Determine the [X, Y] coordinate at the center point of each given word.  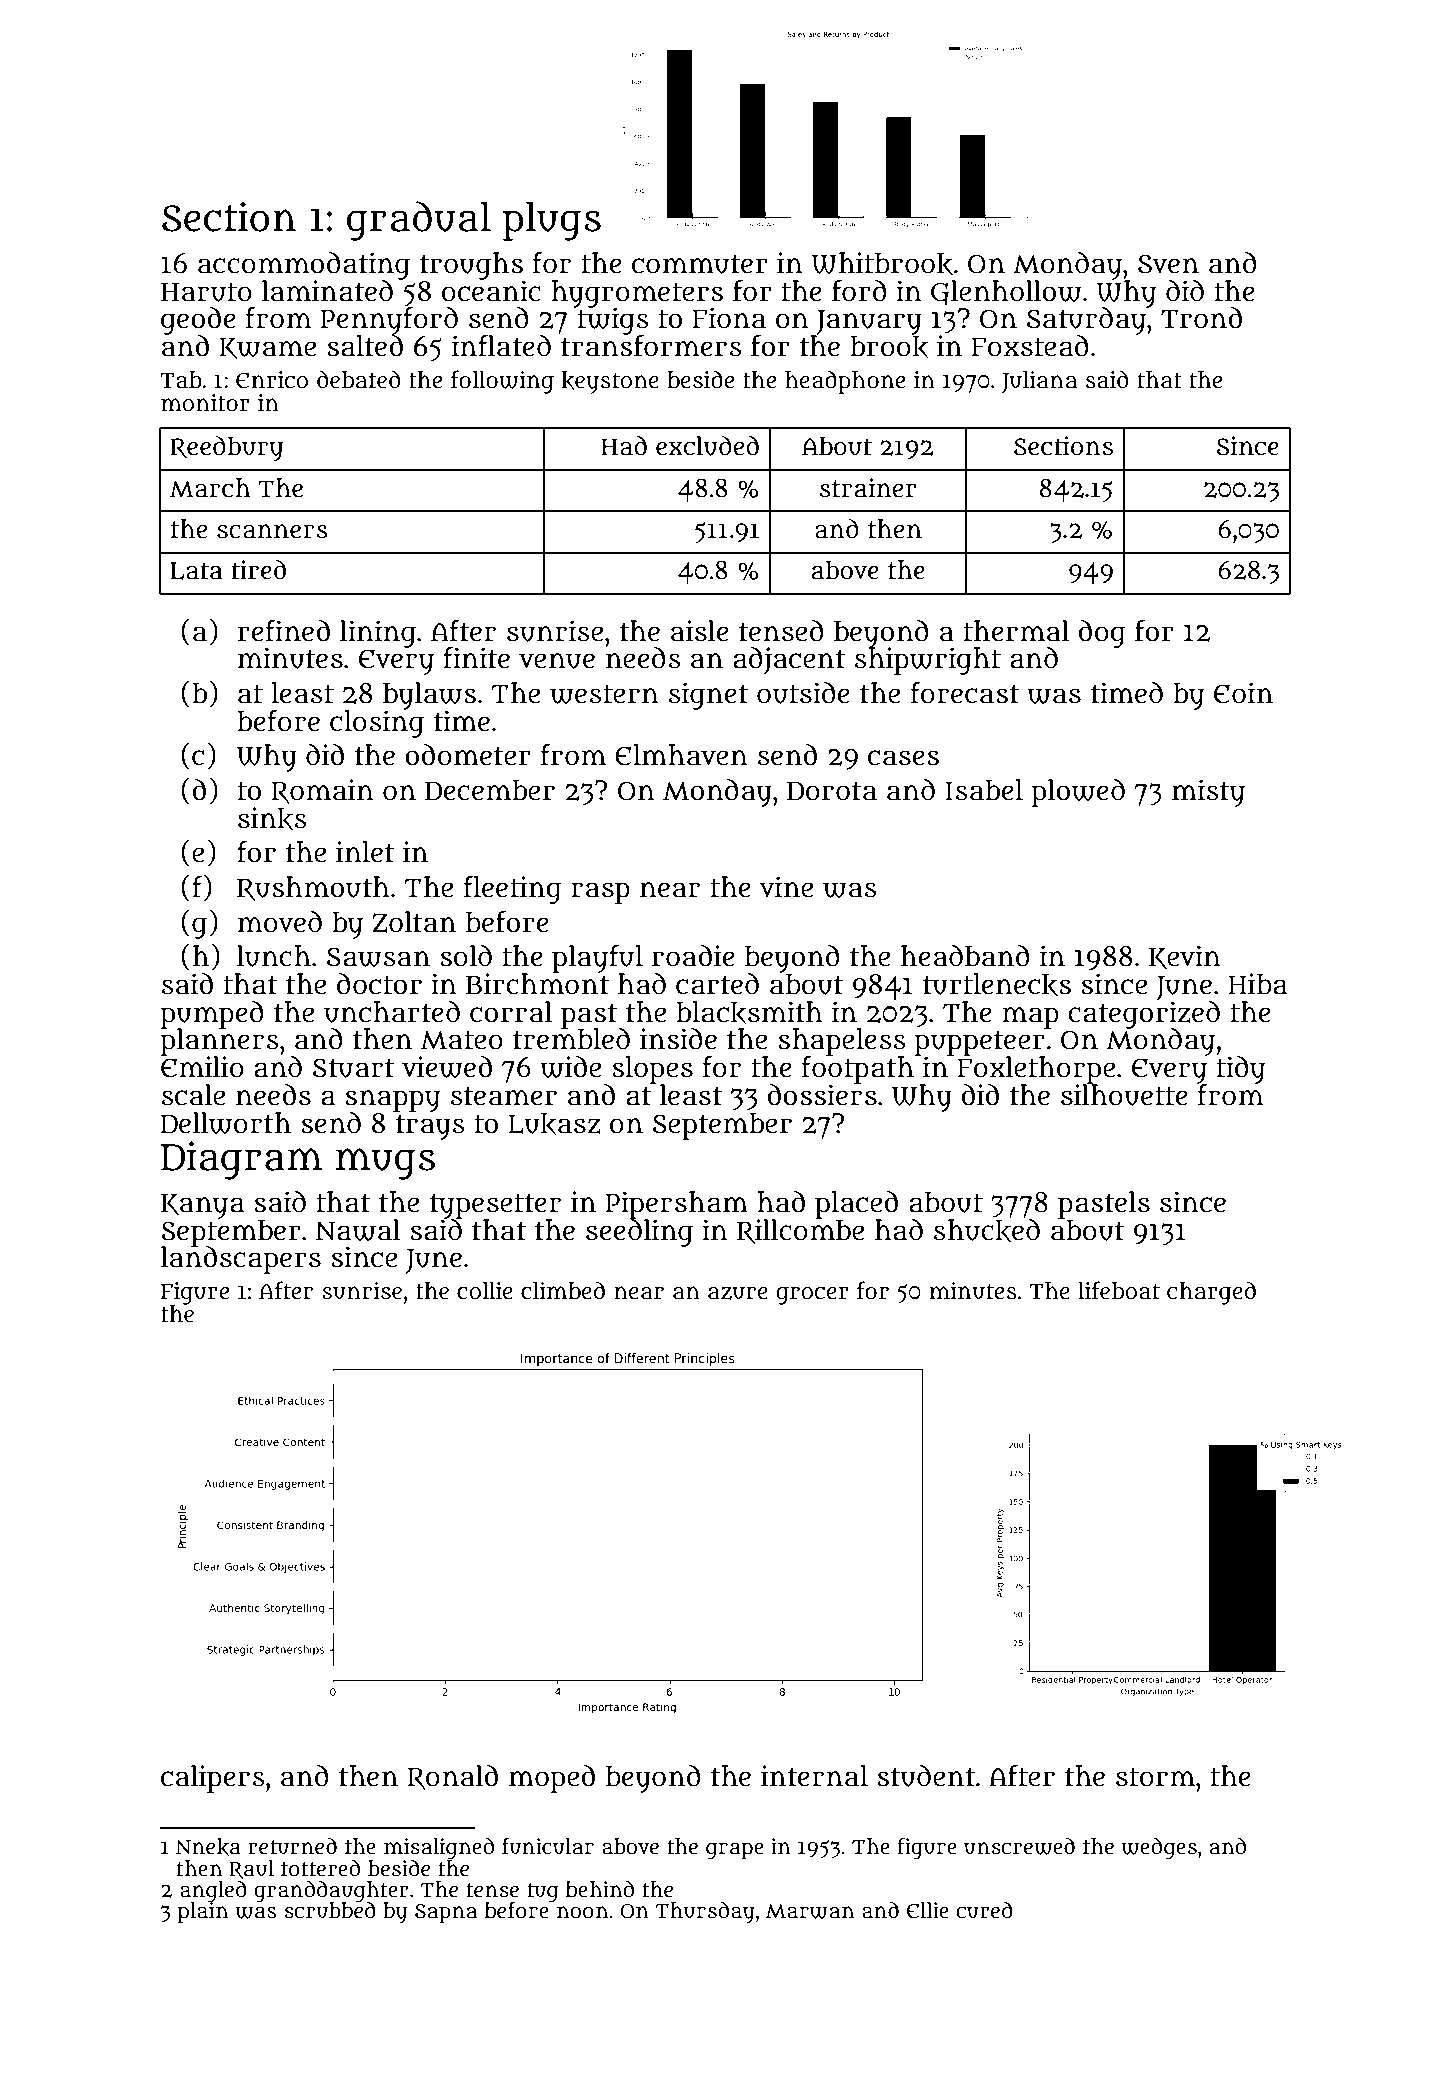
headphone [845, 382]
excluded [707, 446]
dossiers [822, 1095]
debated [358, 379]
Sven [1168, 264]
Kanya [202, 1206]
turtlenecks [997, 985]
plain [203, 1913]
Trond [1201, 318]
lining [378, 634]
